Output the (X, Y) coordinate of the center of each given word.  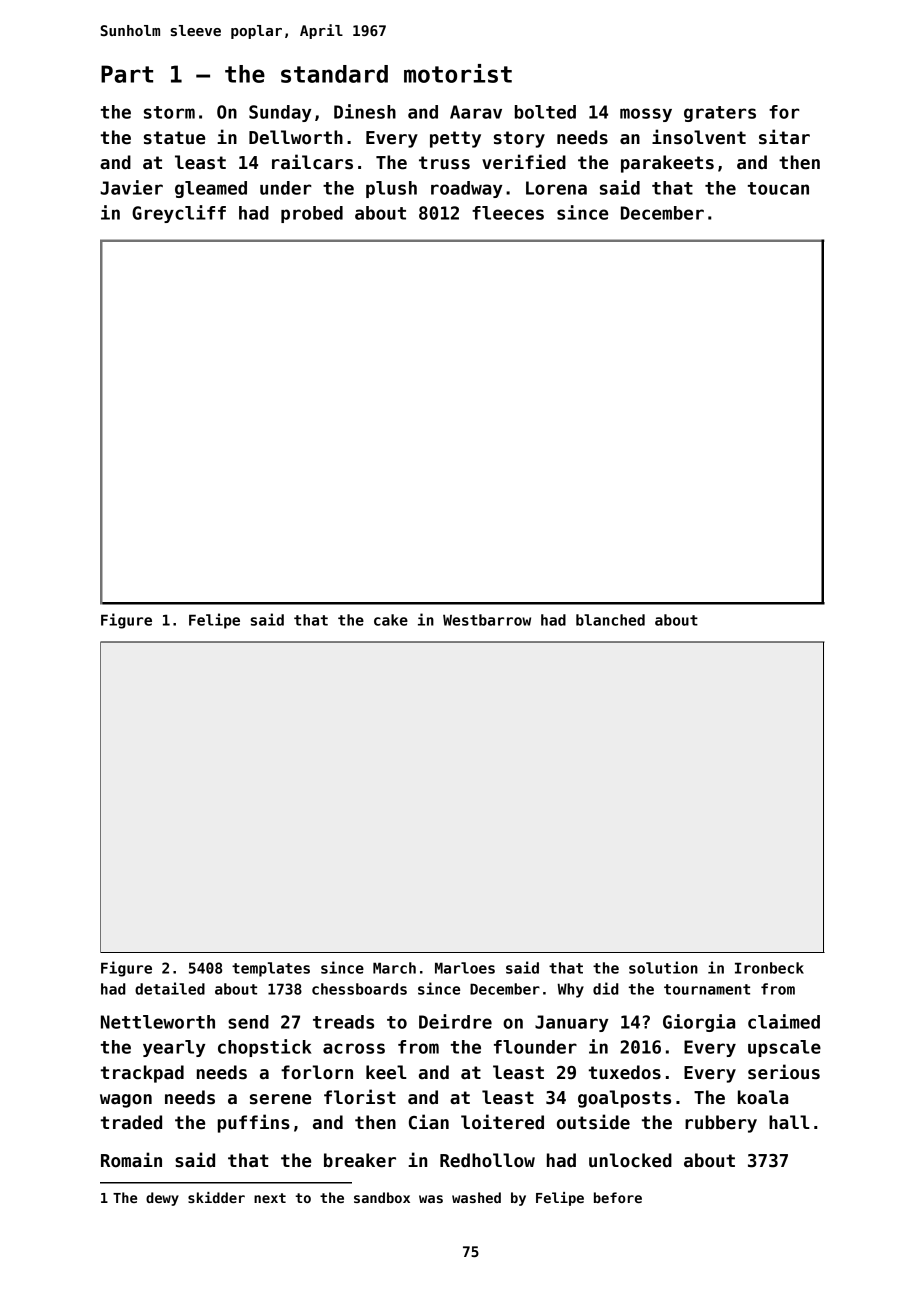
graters (720, 114)
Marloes (465, 968)
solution (663, 967)
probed (312, 214)
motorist (458, 73)
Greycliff (179, 214)
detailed (170, 988)
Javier (131, 187)
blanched (610, 620)
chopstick (264, 1048)
